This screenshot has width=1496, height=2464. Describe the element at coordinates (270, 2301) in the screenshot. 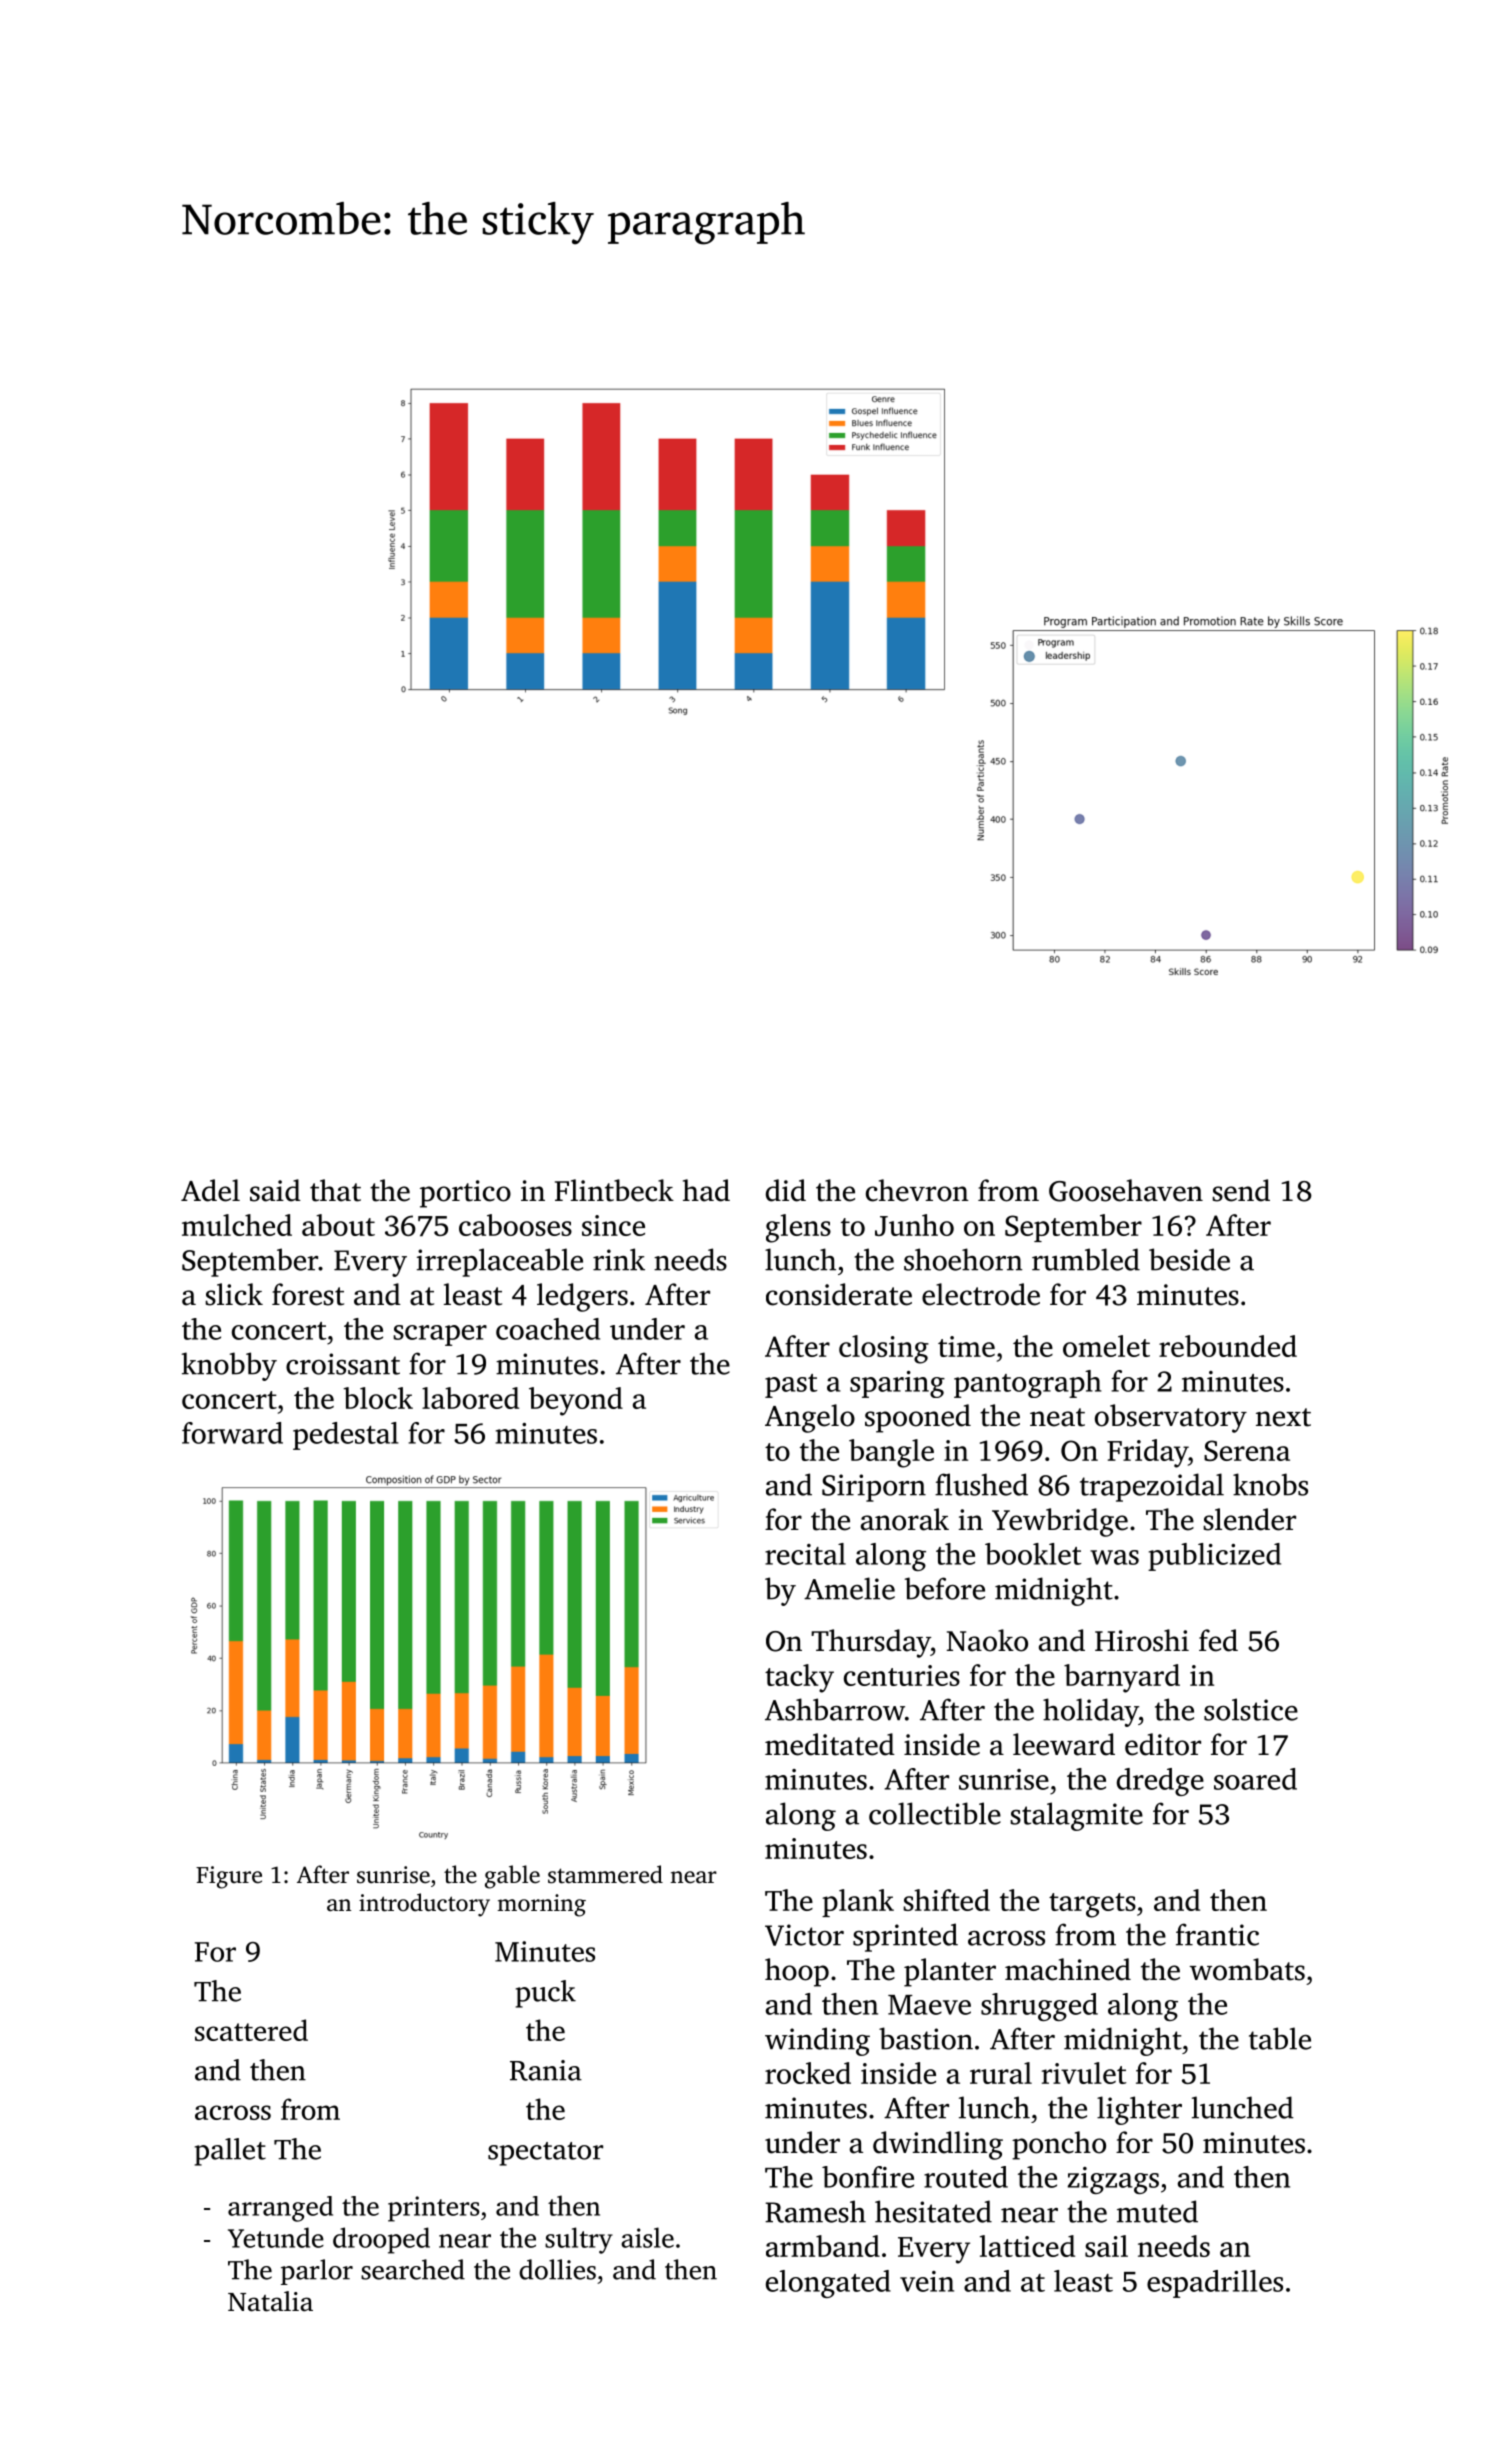

I see `Natalia` at that location.
